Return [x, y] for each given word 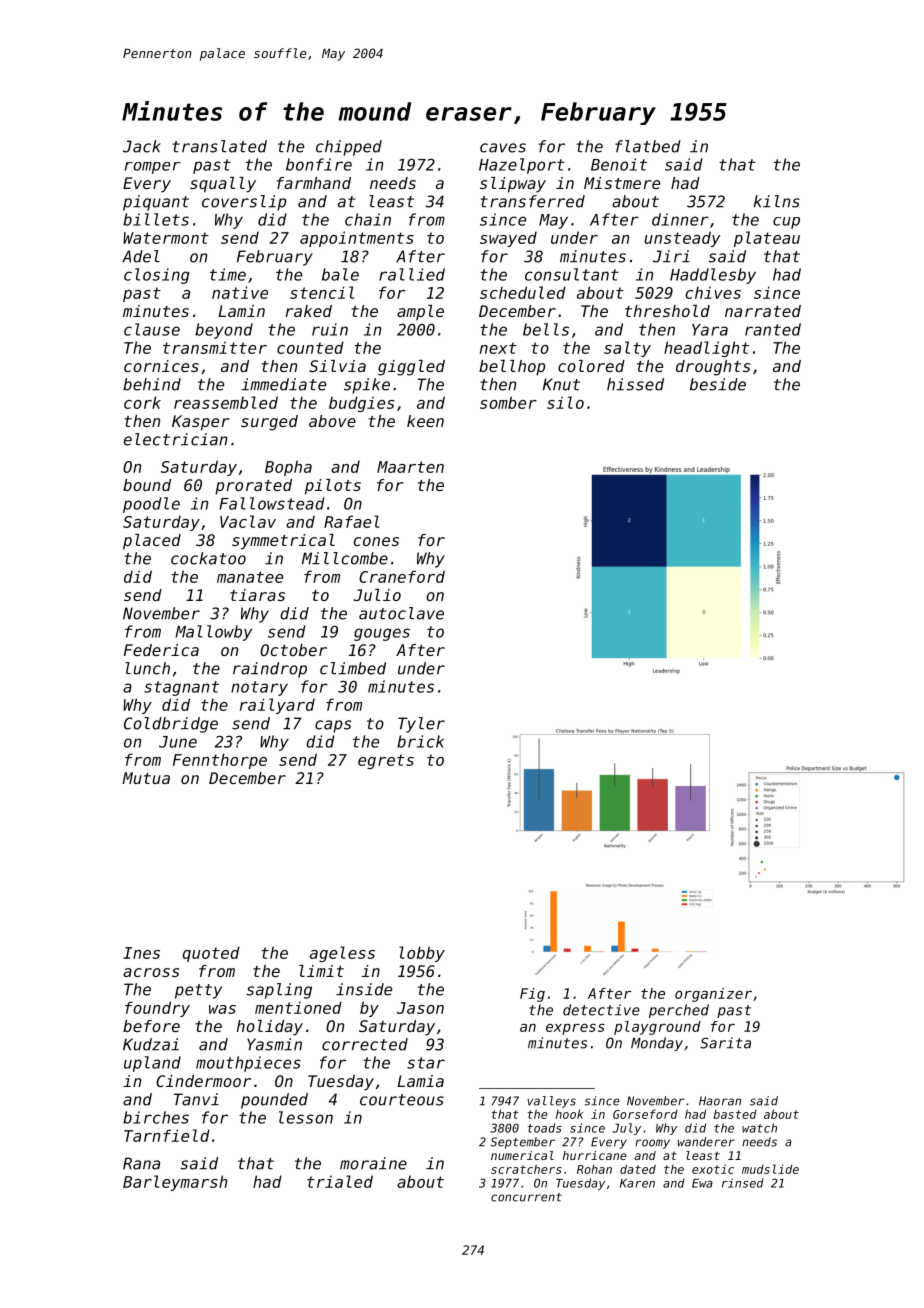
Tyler [421, 725]
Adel [140, 256]
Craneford [402, 576]
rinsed [743, 1183]
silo [565, 402]
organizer [713, 995]
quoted [211, 954]
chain [368, 219]
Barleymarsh [175, 1183]
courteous [402, 1100]
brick [420, 741]
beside [718, 384]
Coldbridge [171, 725]
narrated [763, 311]
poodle [151, 505]
